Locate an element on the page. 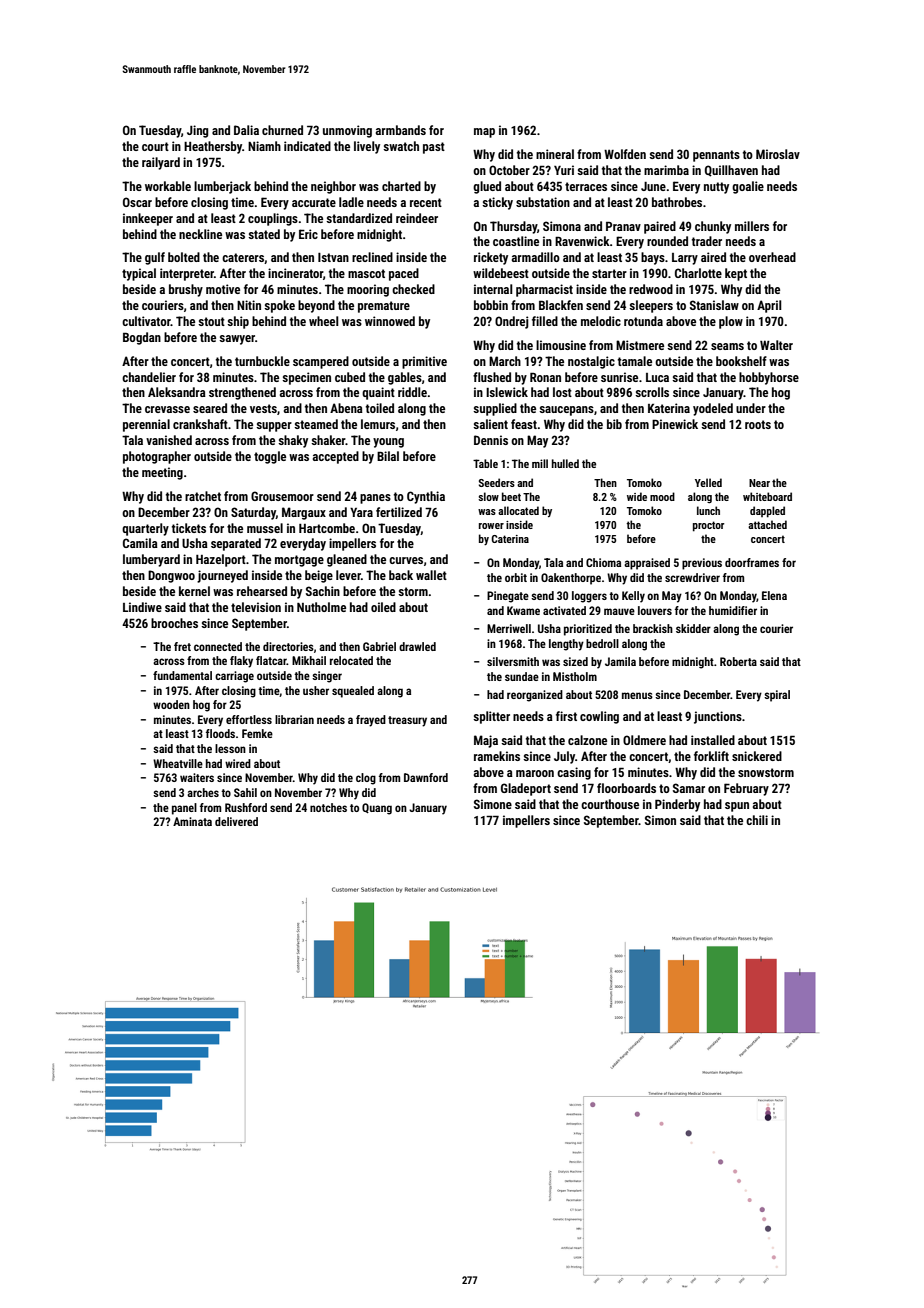 The width and height of the page is (924, 1308). back is located at coordinates (401, 575).
